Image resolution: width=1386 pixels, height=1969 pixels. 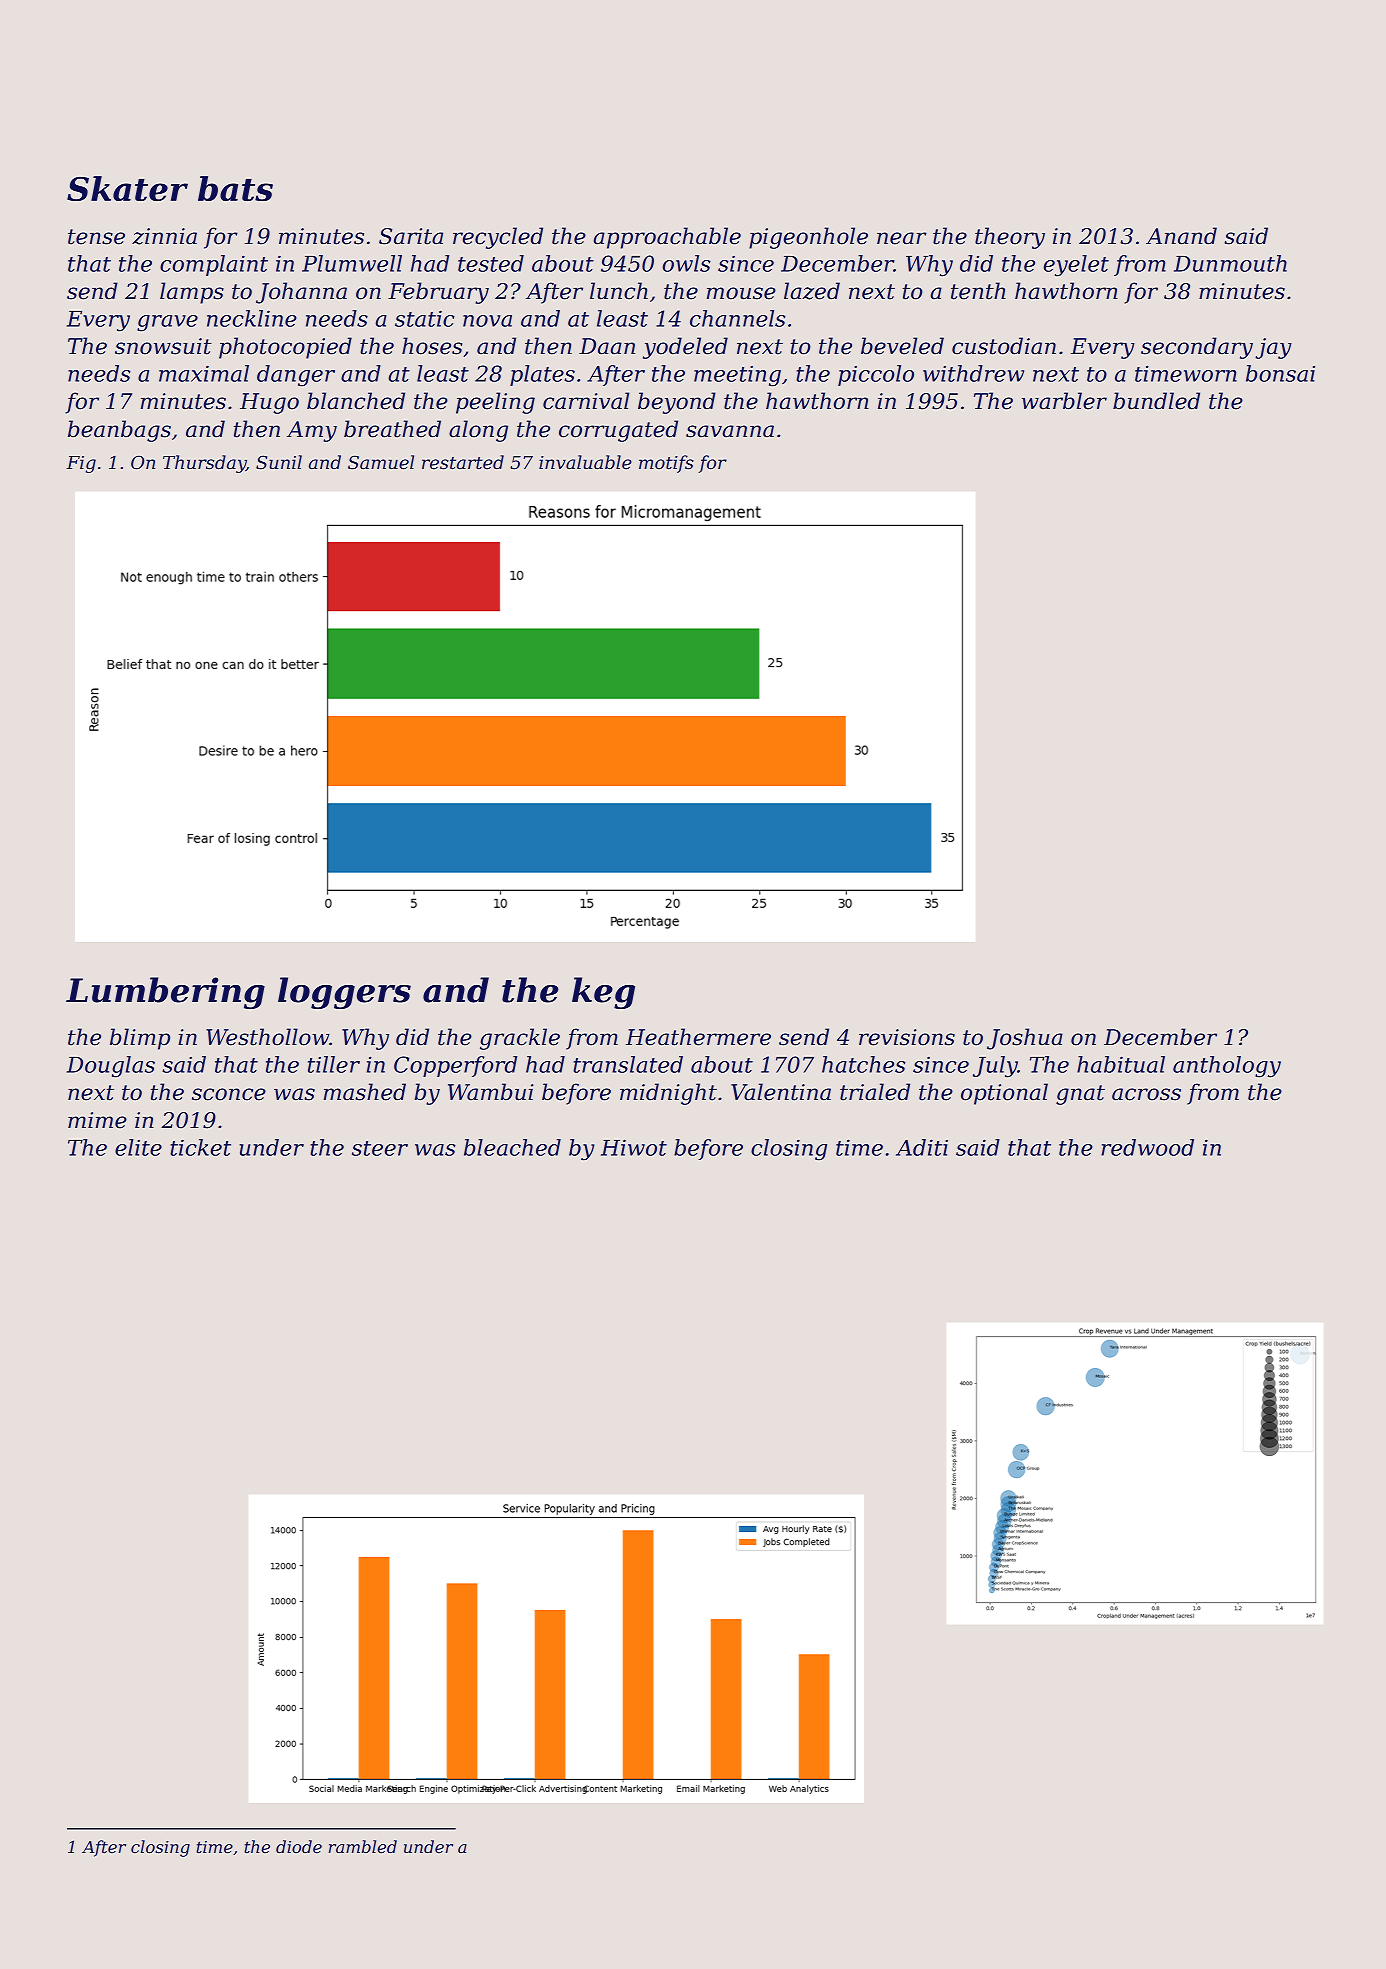 What do you see at coordinates (138, 1147) in the screenshot?
I see `elite` at bounding box center [138, 1147].
